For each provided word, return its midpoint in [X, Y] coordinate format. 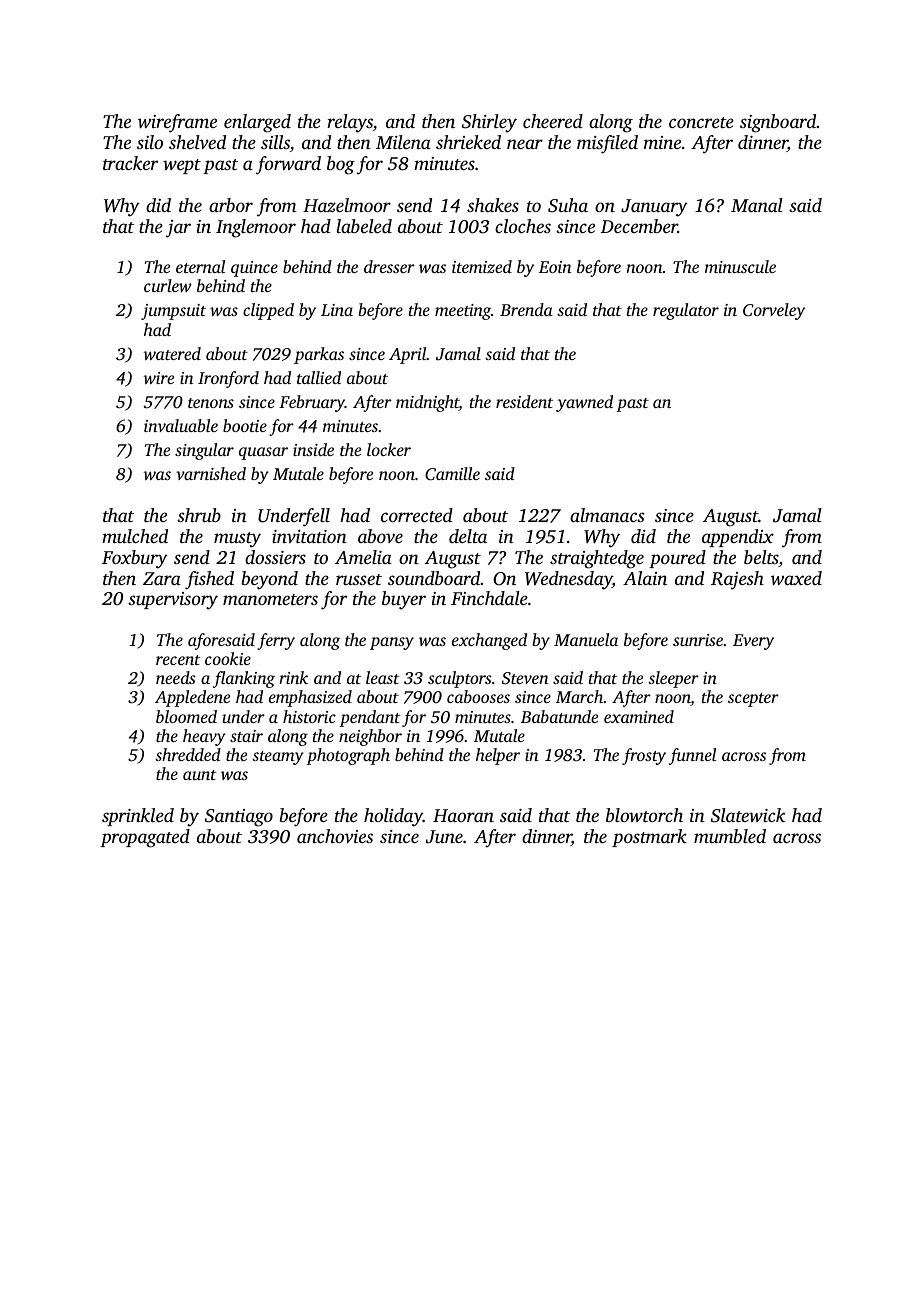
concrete [701, 122]
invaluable [181, 425]
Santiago [239, 818]
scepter [753, 700]
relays [350, 123]
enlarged [257, 123]
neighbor [370, 737]
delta [468, 536]
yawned [584, 403]
